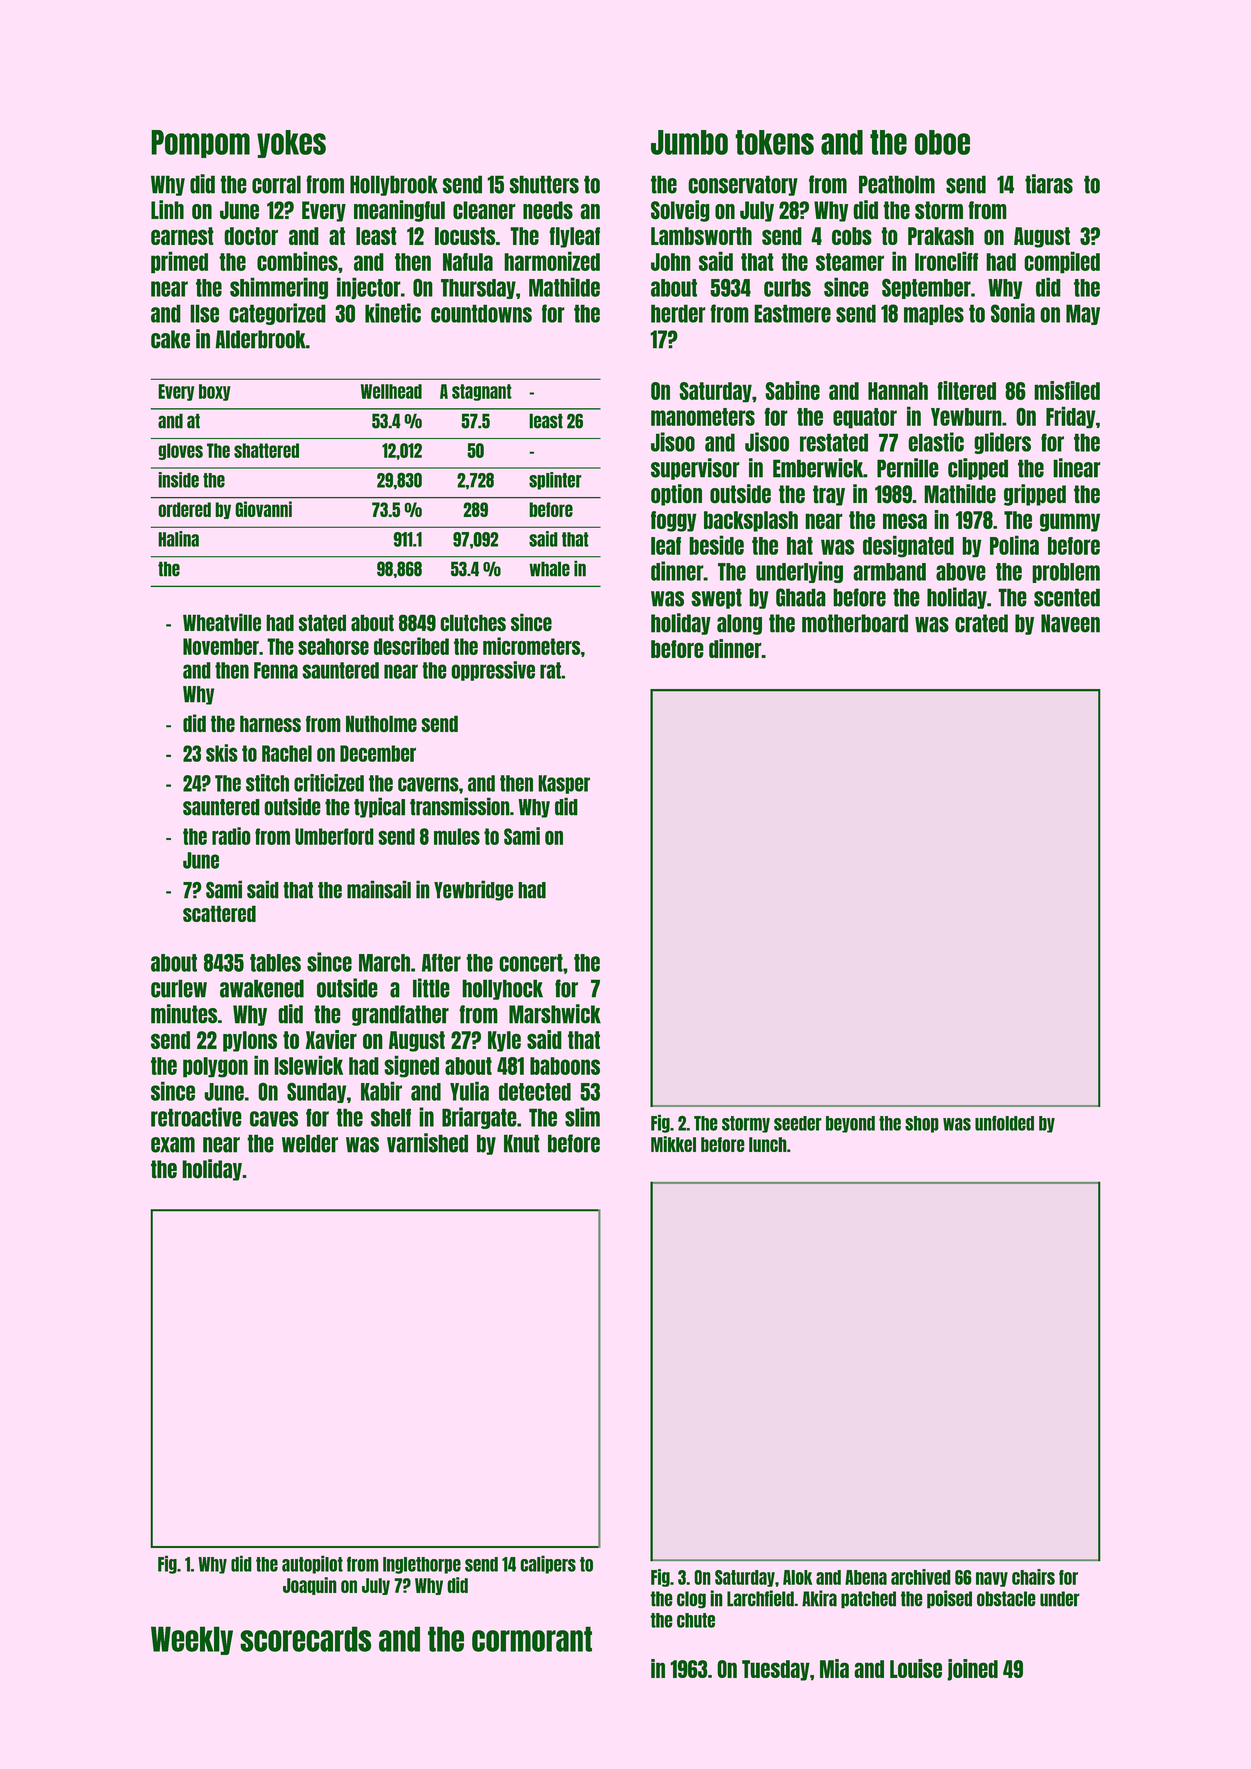 The image size is (1251, 1769). What do you see at coordinates (555, 481) in the screenshot?
I see `splinter` at bounding box center [555, 481].
